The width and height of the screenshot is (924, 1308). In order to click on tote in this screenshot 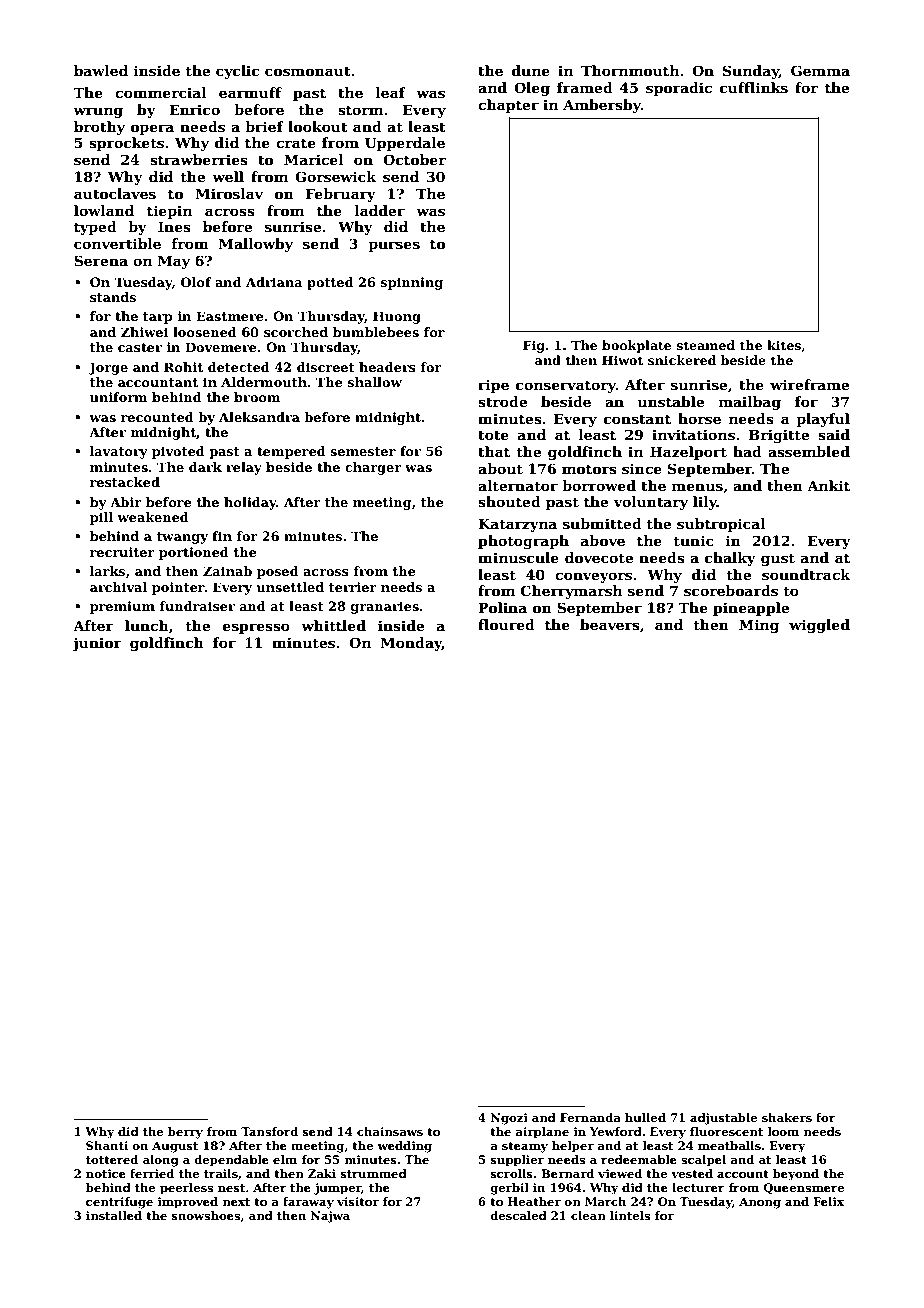, I will do `click(493, 435)`.
